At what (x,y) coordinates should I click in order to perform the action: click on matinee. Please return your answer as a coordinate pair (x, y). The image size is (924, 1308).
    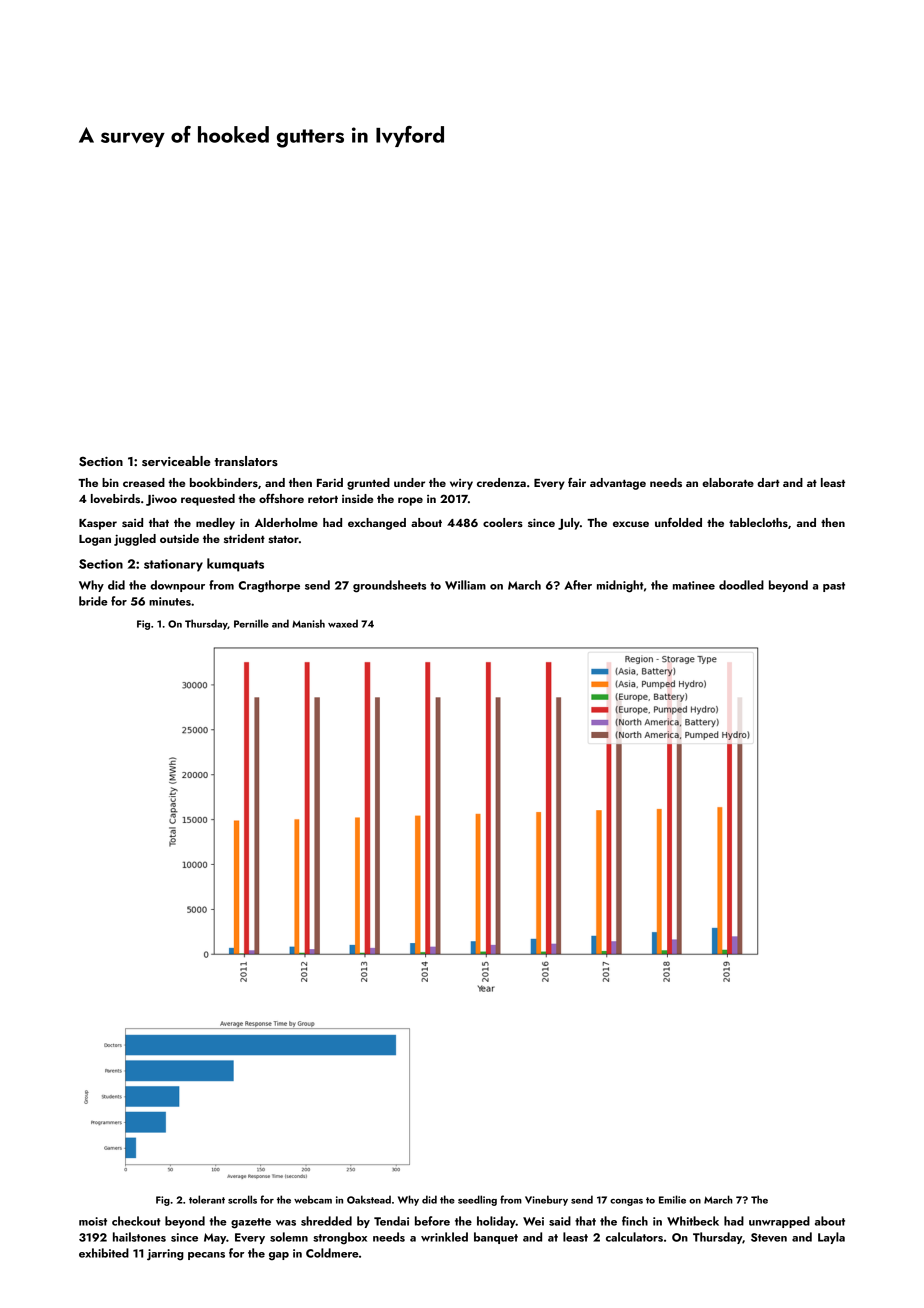
    Looking at the image, I should click on (694, 585).
